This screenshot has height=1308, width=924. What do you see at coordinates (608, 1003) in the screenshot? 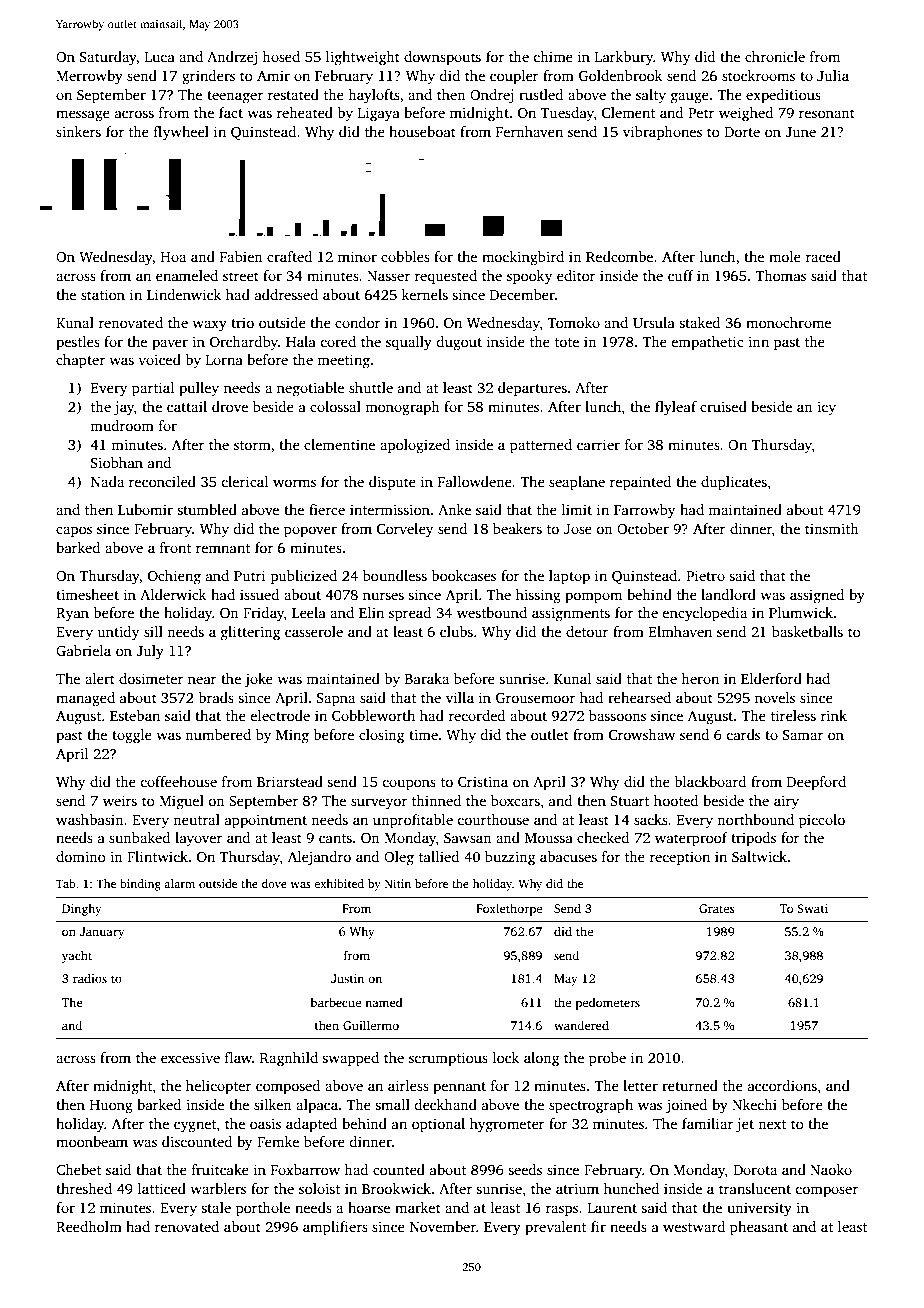
I see `pedometers` at bounding box center [608, 1003].
